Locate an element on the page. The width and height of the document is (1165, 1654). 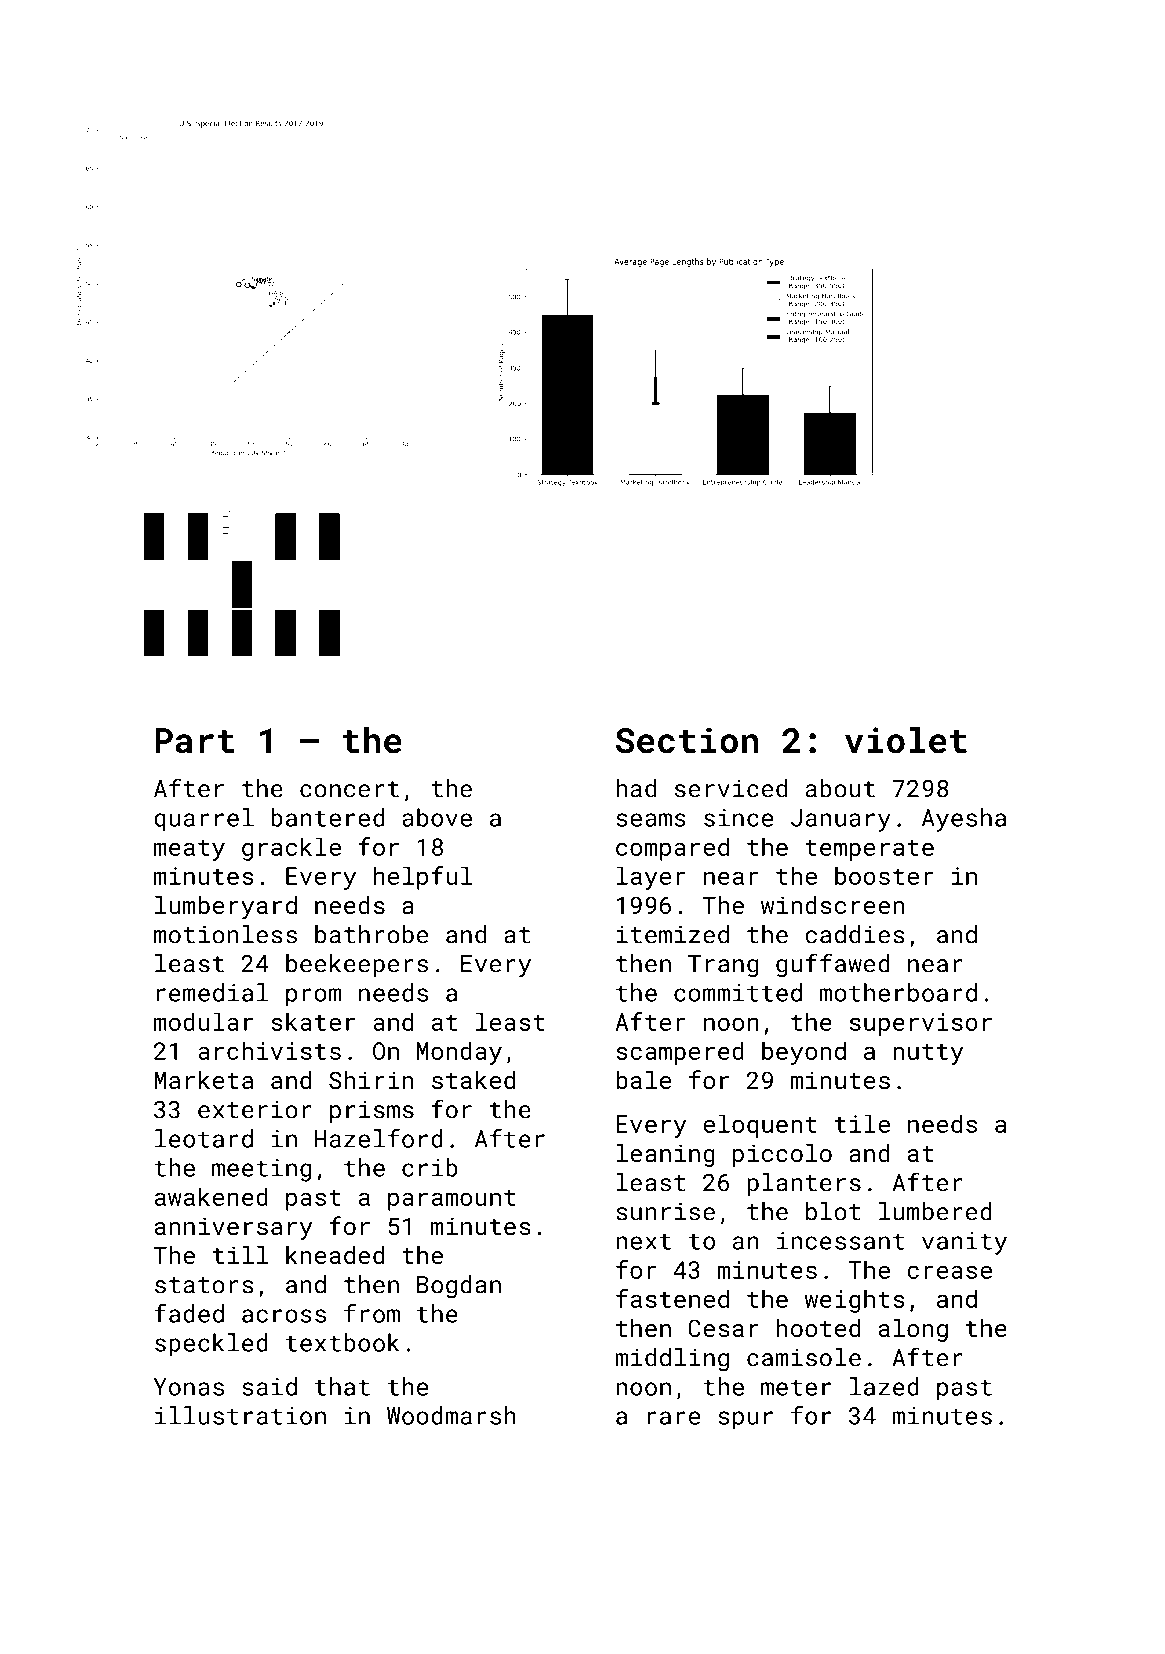
Section is located at coordinates (687, 740).
